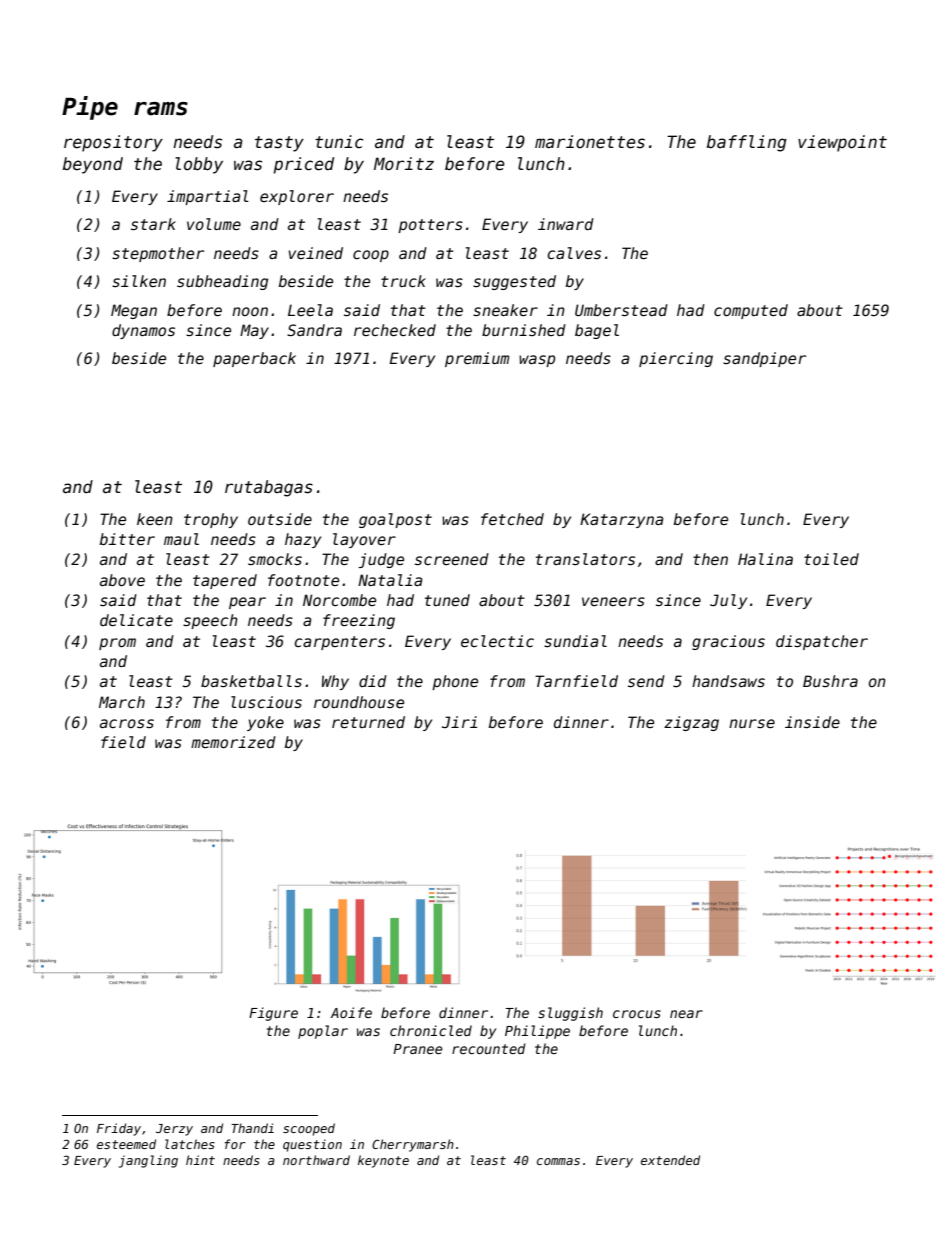 Image resolution: width=952 pixels, height=1233 pixels. What do you see at coordinates (430, 226) in the image?
I see `potters` at bounding box center [430, 226].
